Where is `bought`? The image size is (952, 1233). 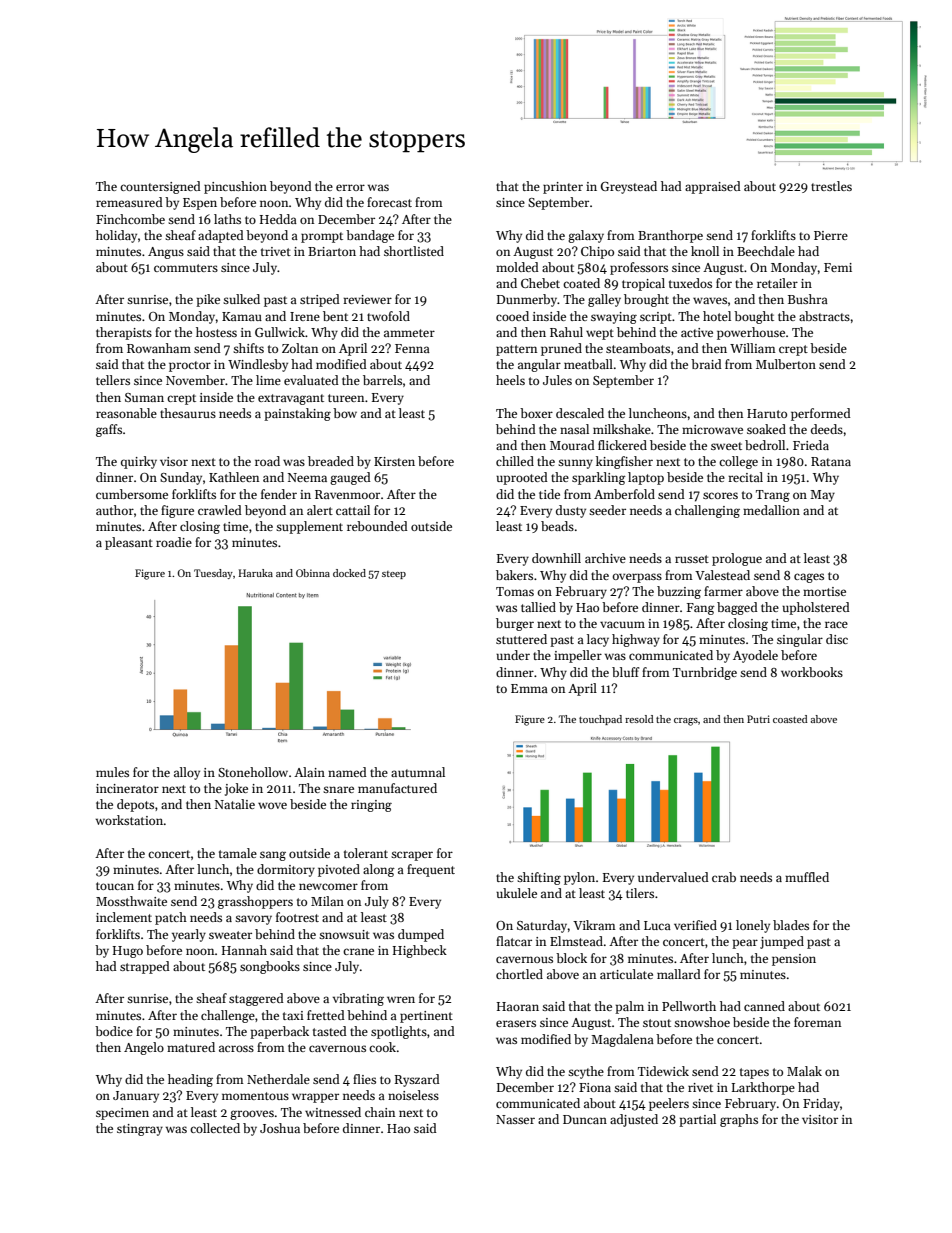 bought is located at coordinates (754, 317).
